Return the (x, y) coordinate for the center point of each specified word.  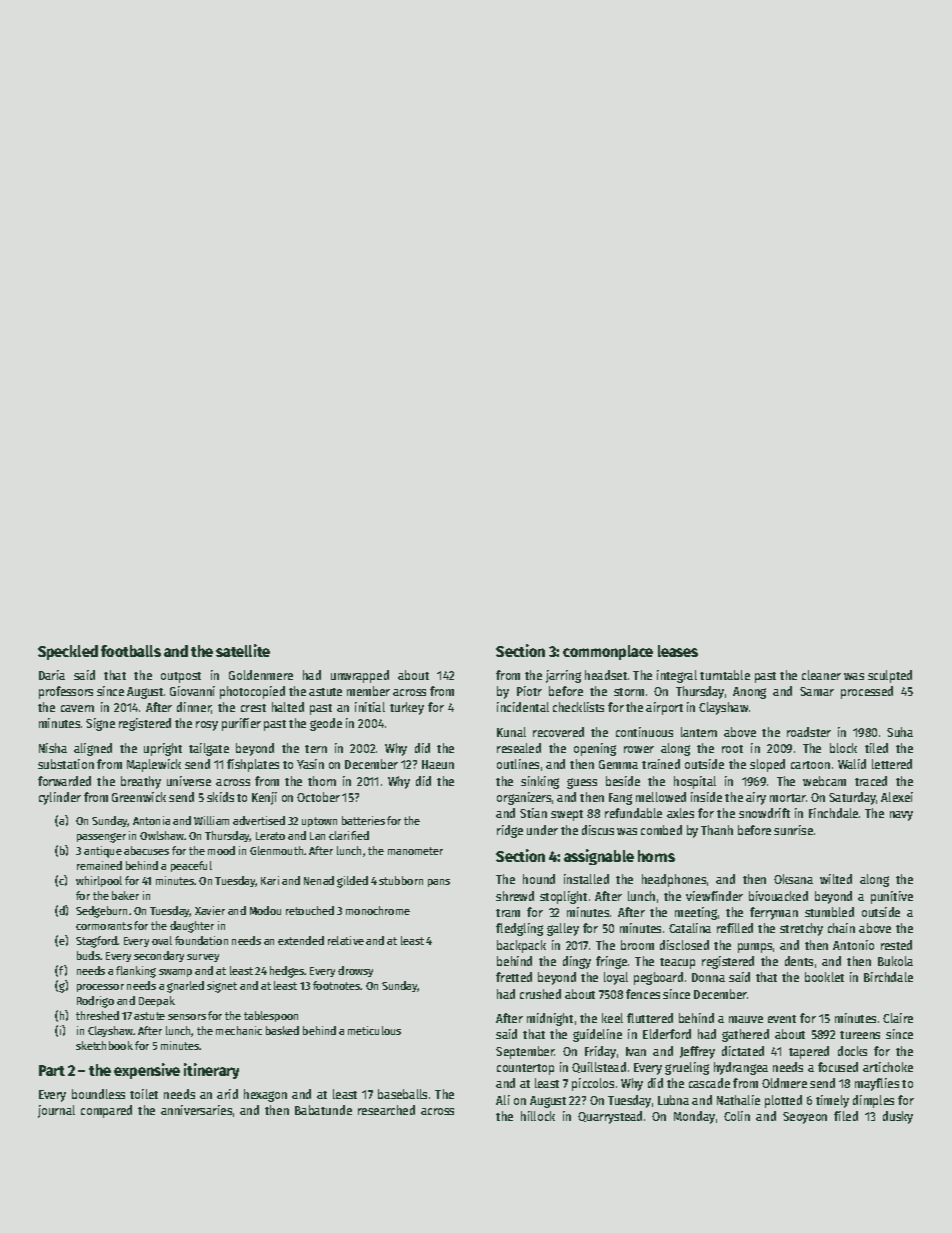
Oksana (793, 879)
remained (99, 865)
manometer (415, 851)
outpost (181, 677)
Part (52, 1070)
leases (678, 651)
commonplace (608, 652)
